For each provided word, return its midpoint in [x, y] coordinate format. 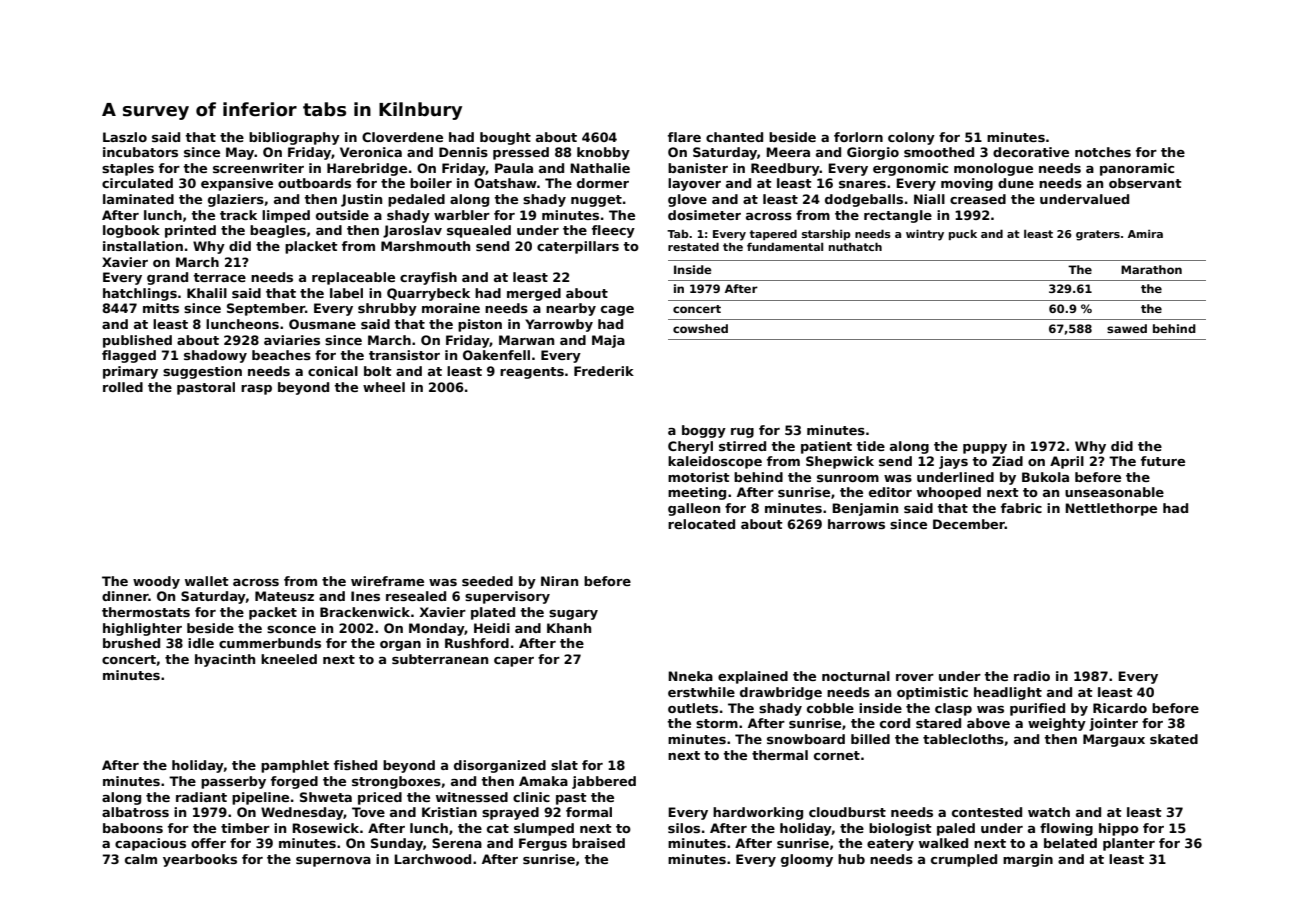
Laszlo [125, 137]
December [969, 524]
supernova [333, 862]
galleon [694, 509]
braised [598, 843]
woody [156, 582]
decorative [1031, 152]
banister [698, 168]
